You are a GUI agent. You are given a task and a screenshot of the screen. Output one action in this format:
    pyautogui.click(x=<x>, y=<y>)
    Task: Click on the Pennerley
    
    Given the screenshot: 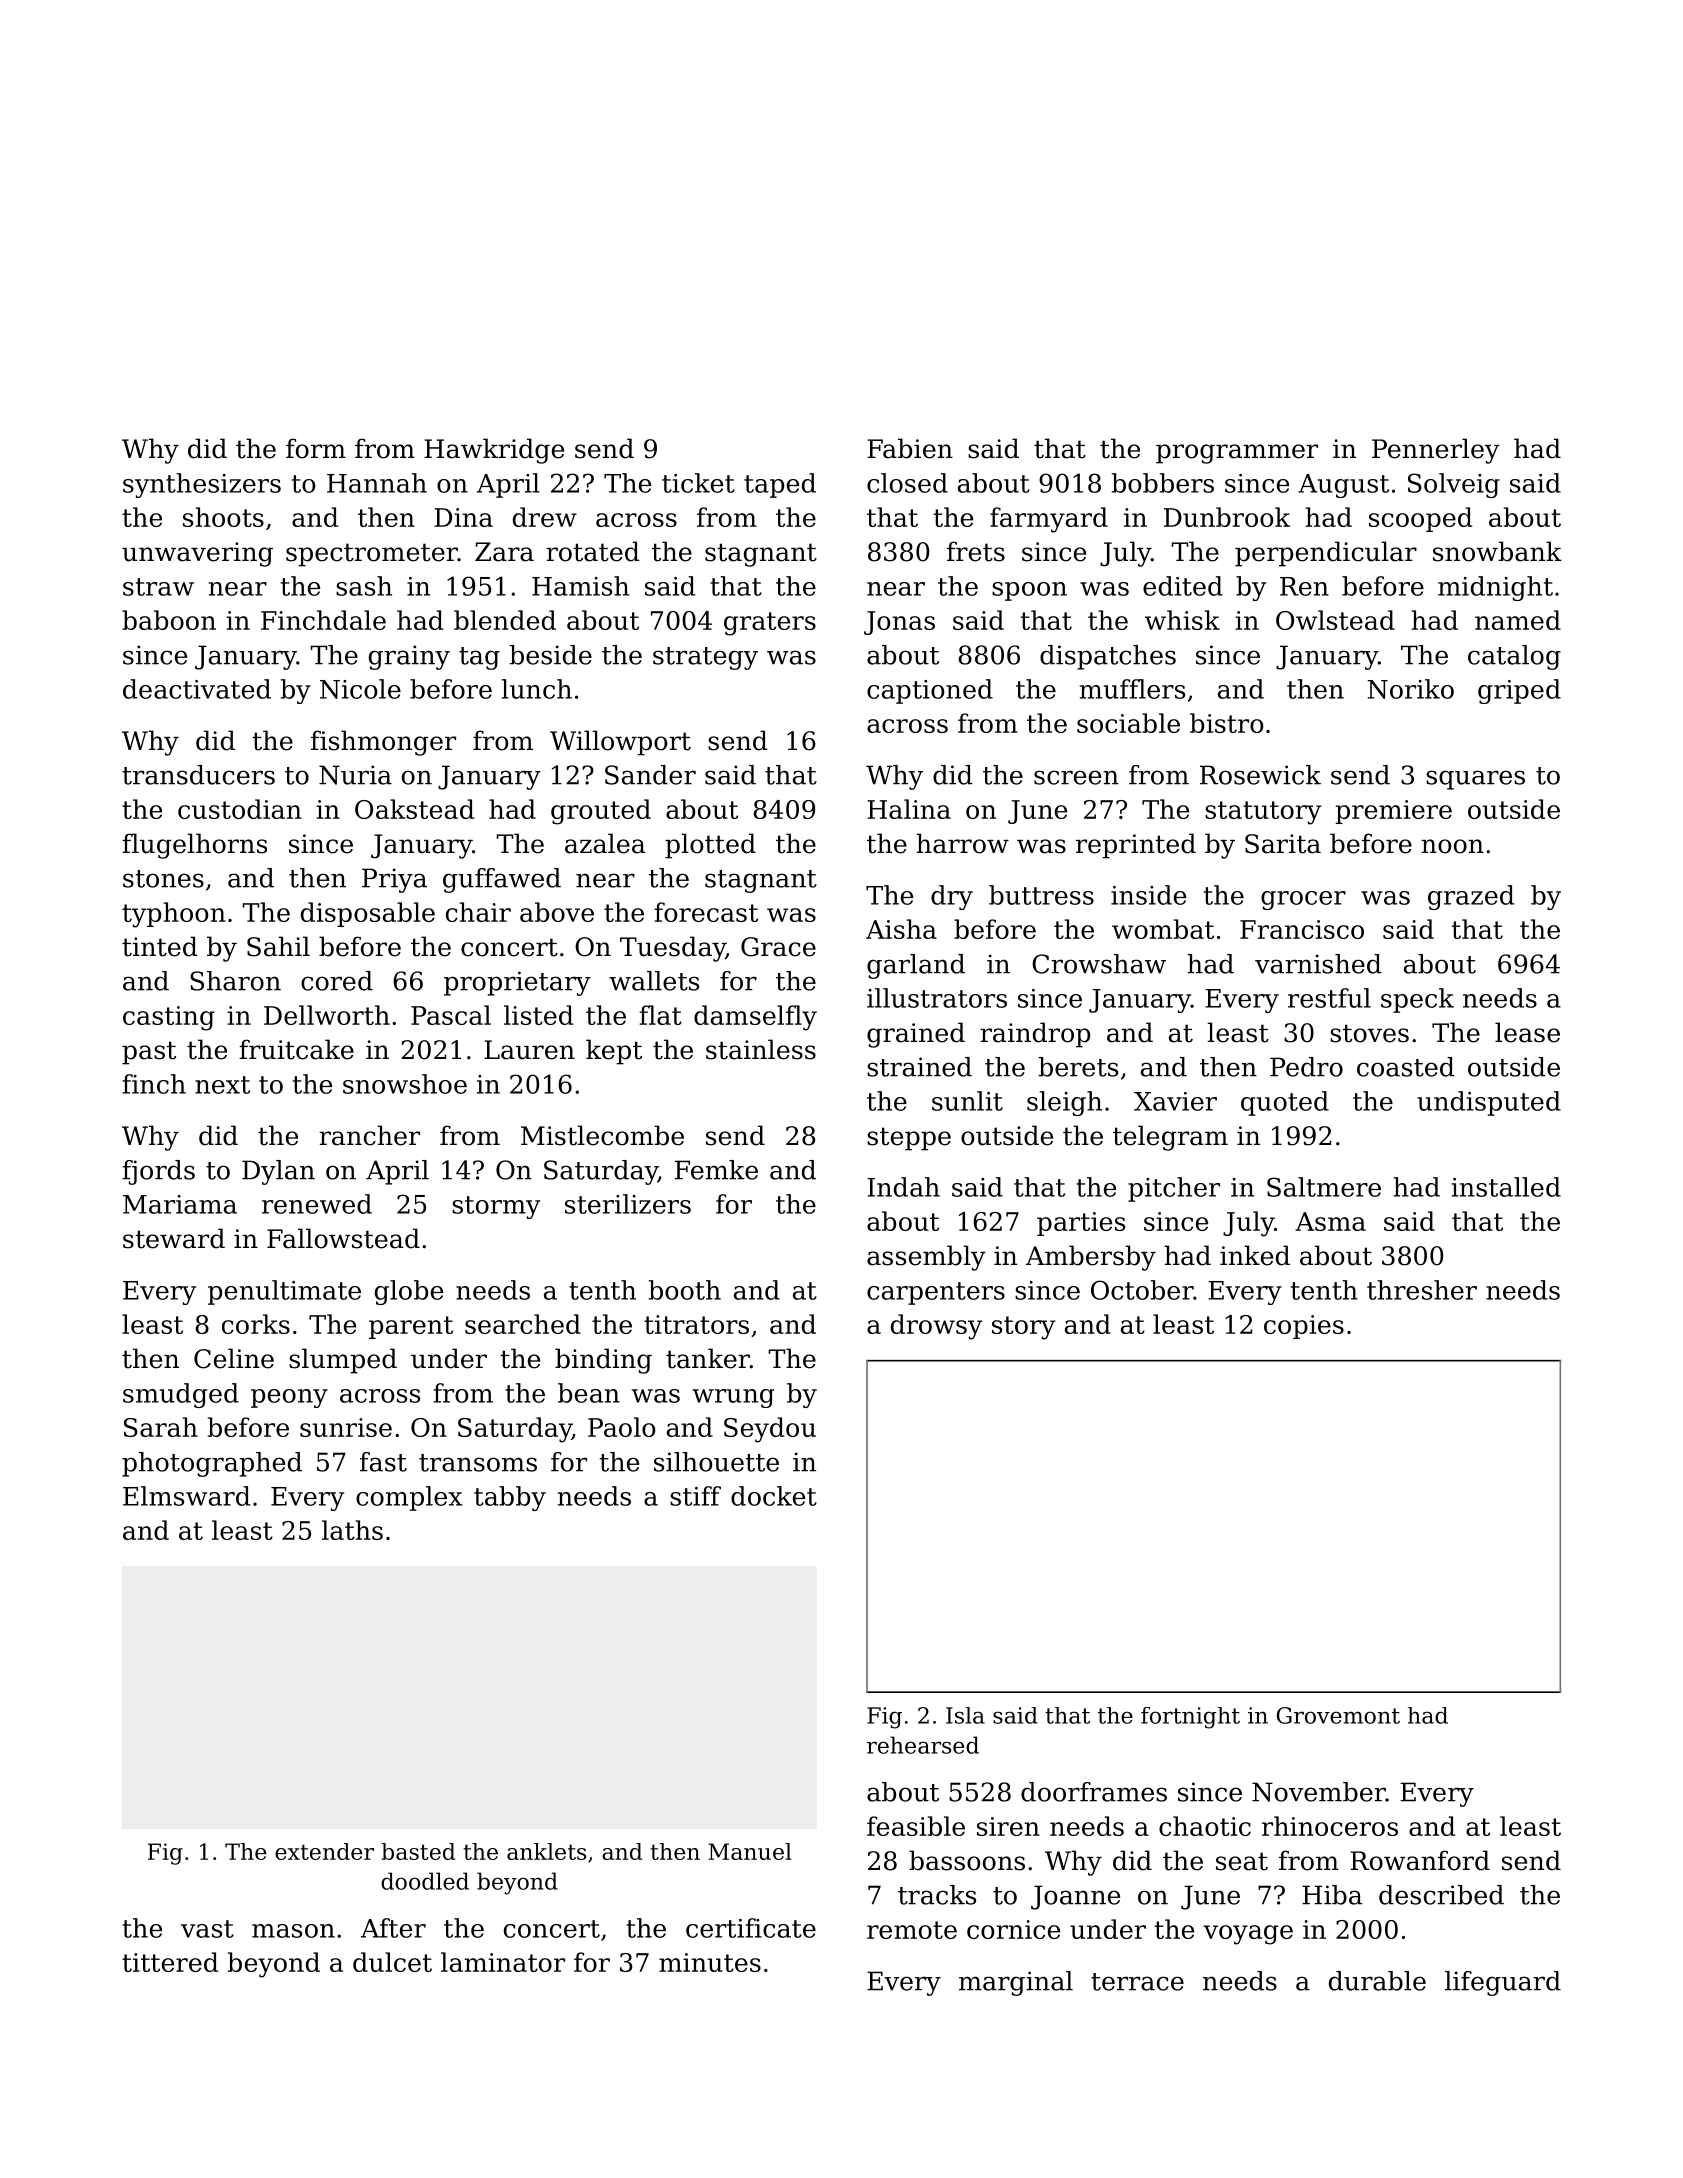 What is the action you would take?
    pyautogui.click(x=1436, y=451)
